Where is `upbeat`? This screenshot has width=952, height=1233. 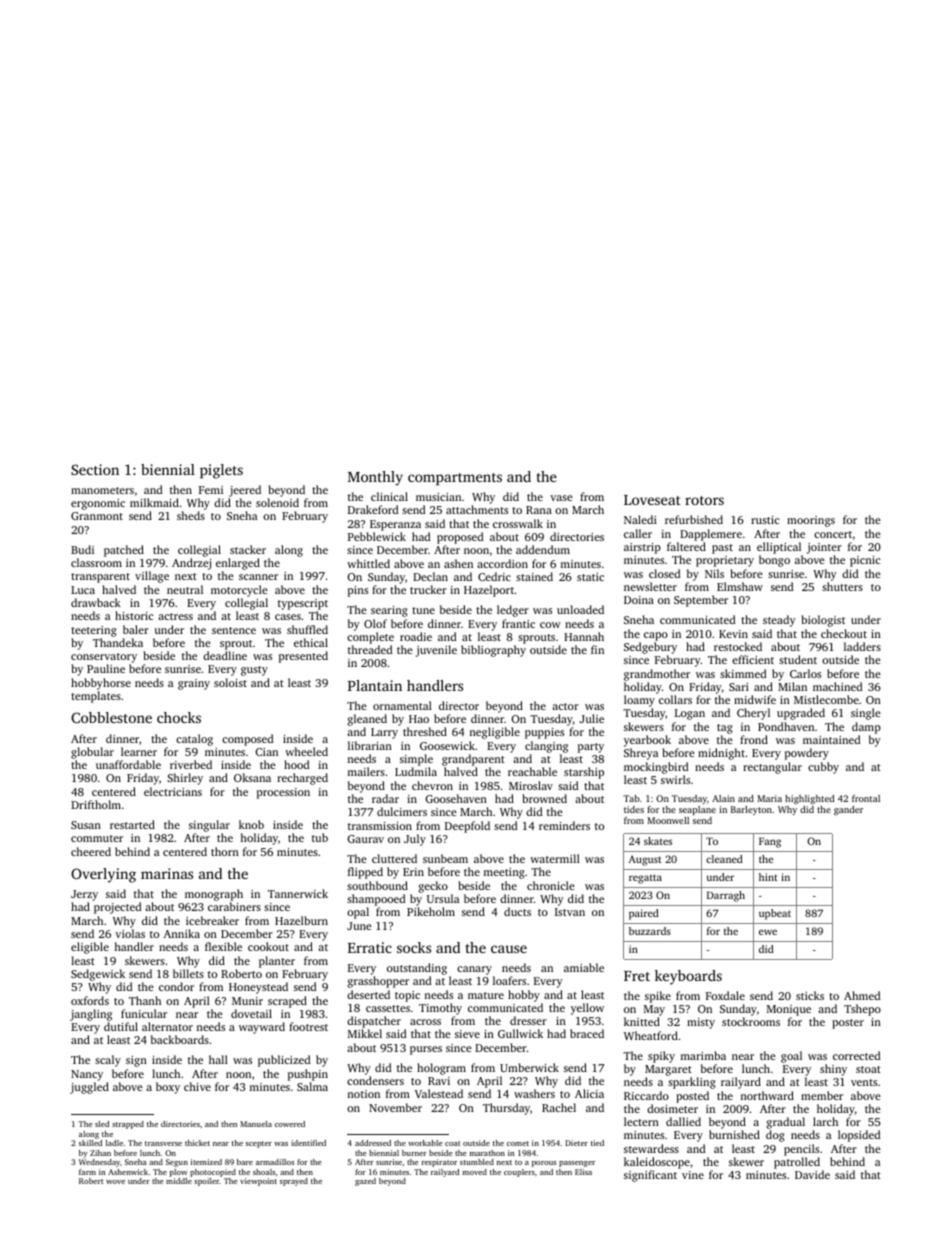 upbeat is located at coordinates (775, 914).
